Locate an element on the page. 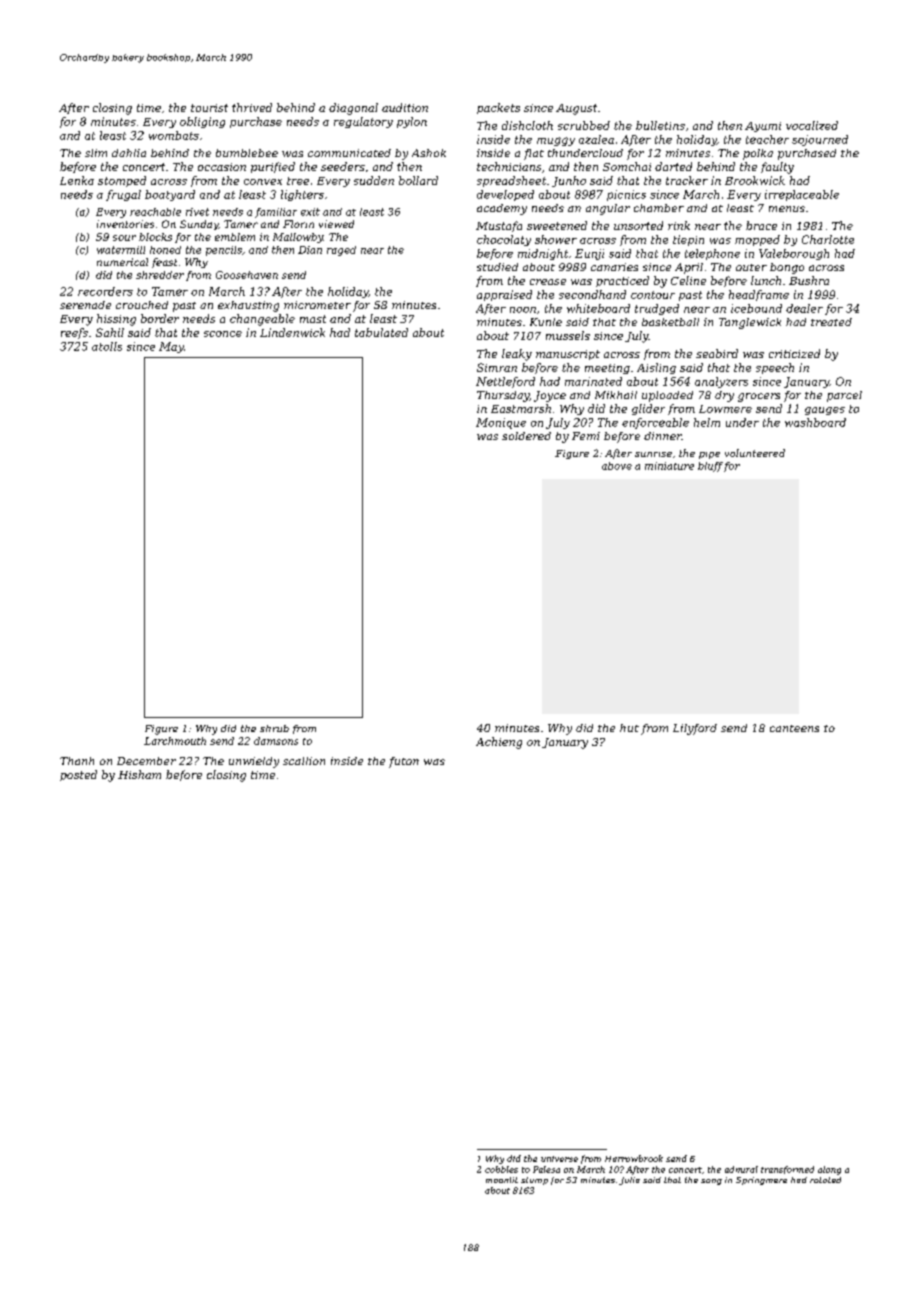  Thanh is located at coordinates (77, 761).
